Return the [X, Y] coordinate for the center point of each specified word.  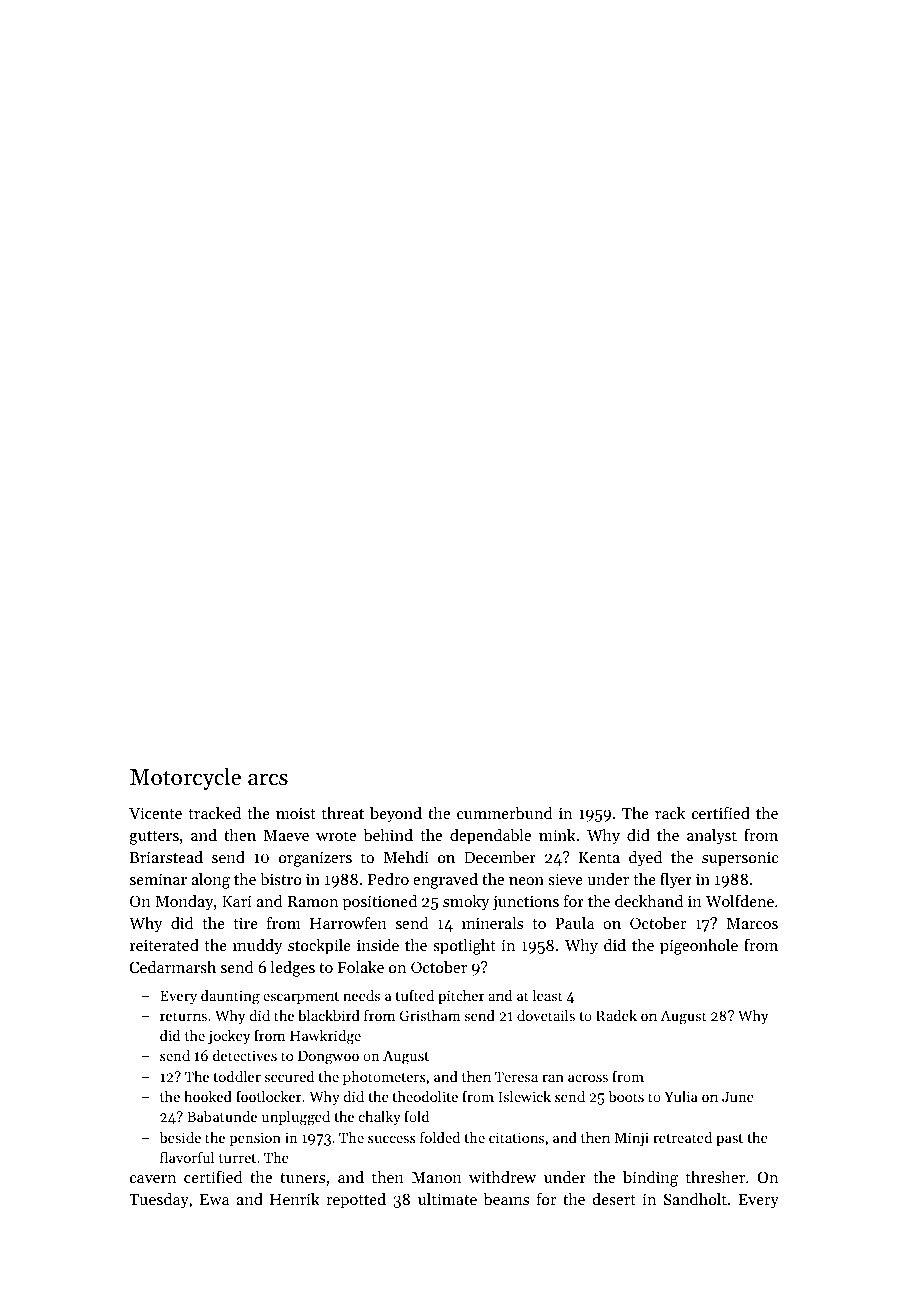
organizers [315, 859]
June [738, 1096]
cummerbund [505, 813]
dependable [490, 837]
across [588, 1078]
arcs [268, 779]
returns [183, 1016]
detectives [245, 1055]
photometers [384, 1078]
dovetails [546, 1015]
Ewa [214, 1199]
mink [557, 835]
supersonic [740, 859]
